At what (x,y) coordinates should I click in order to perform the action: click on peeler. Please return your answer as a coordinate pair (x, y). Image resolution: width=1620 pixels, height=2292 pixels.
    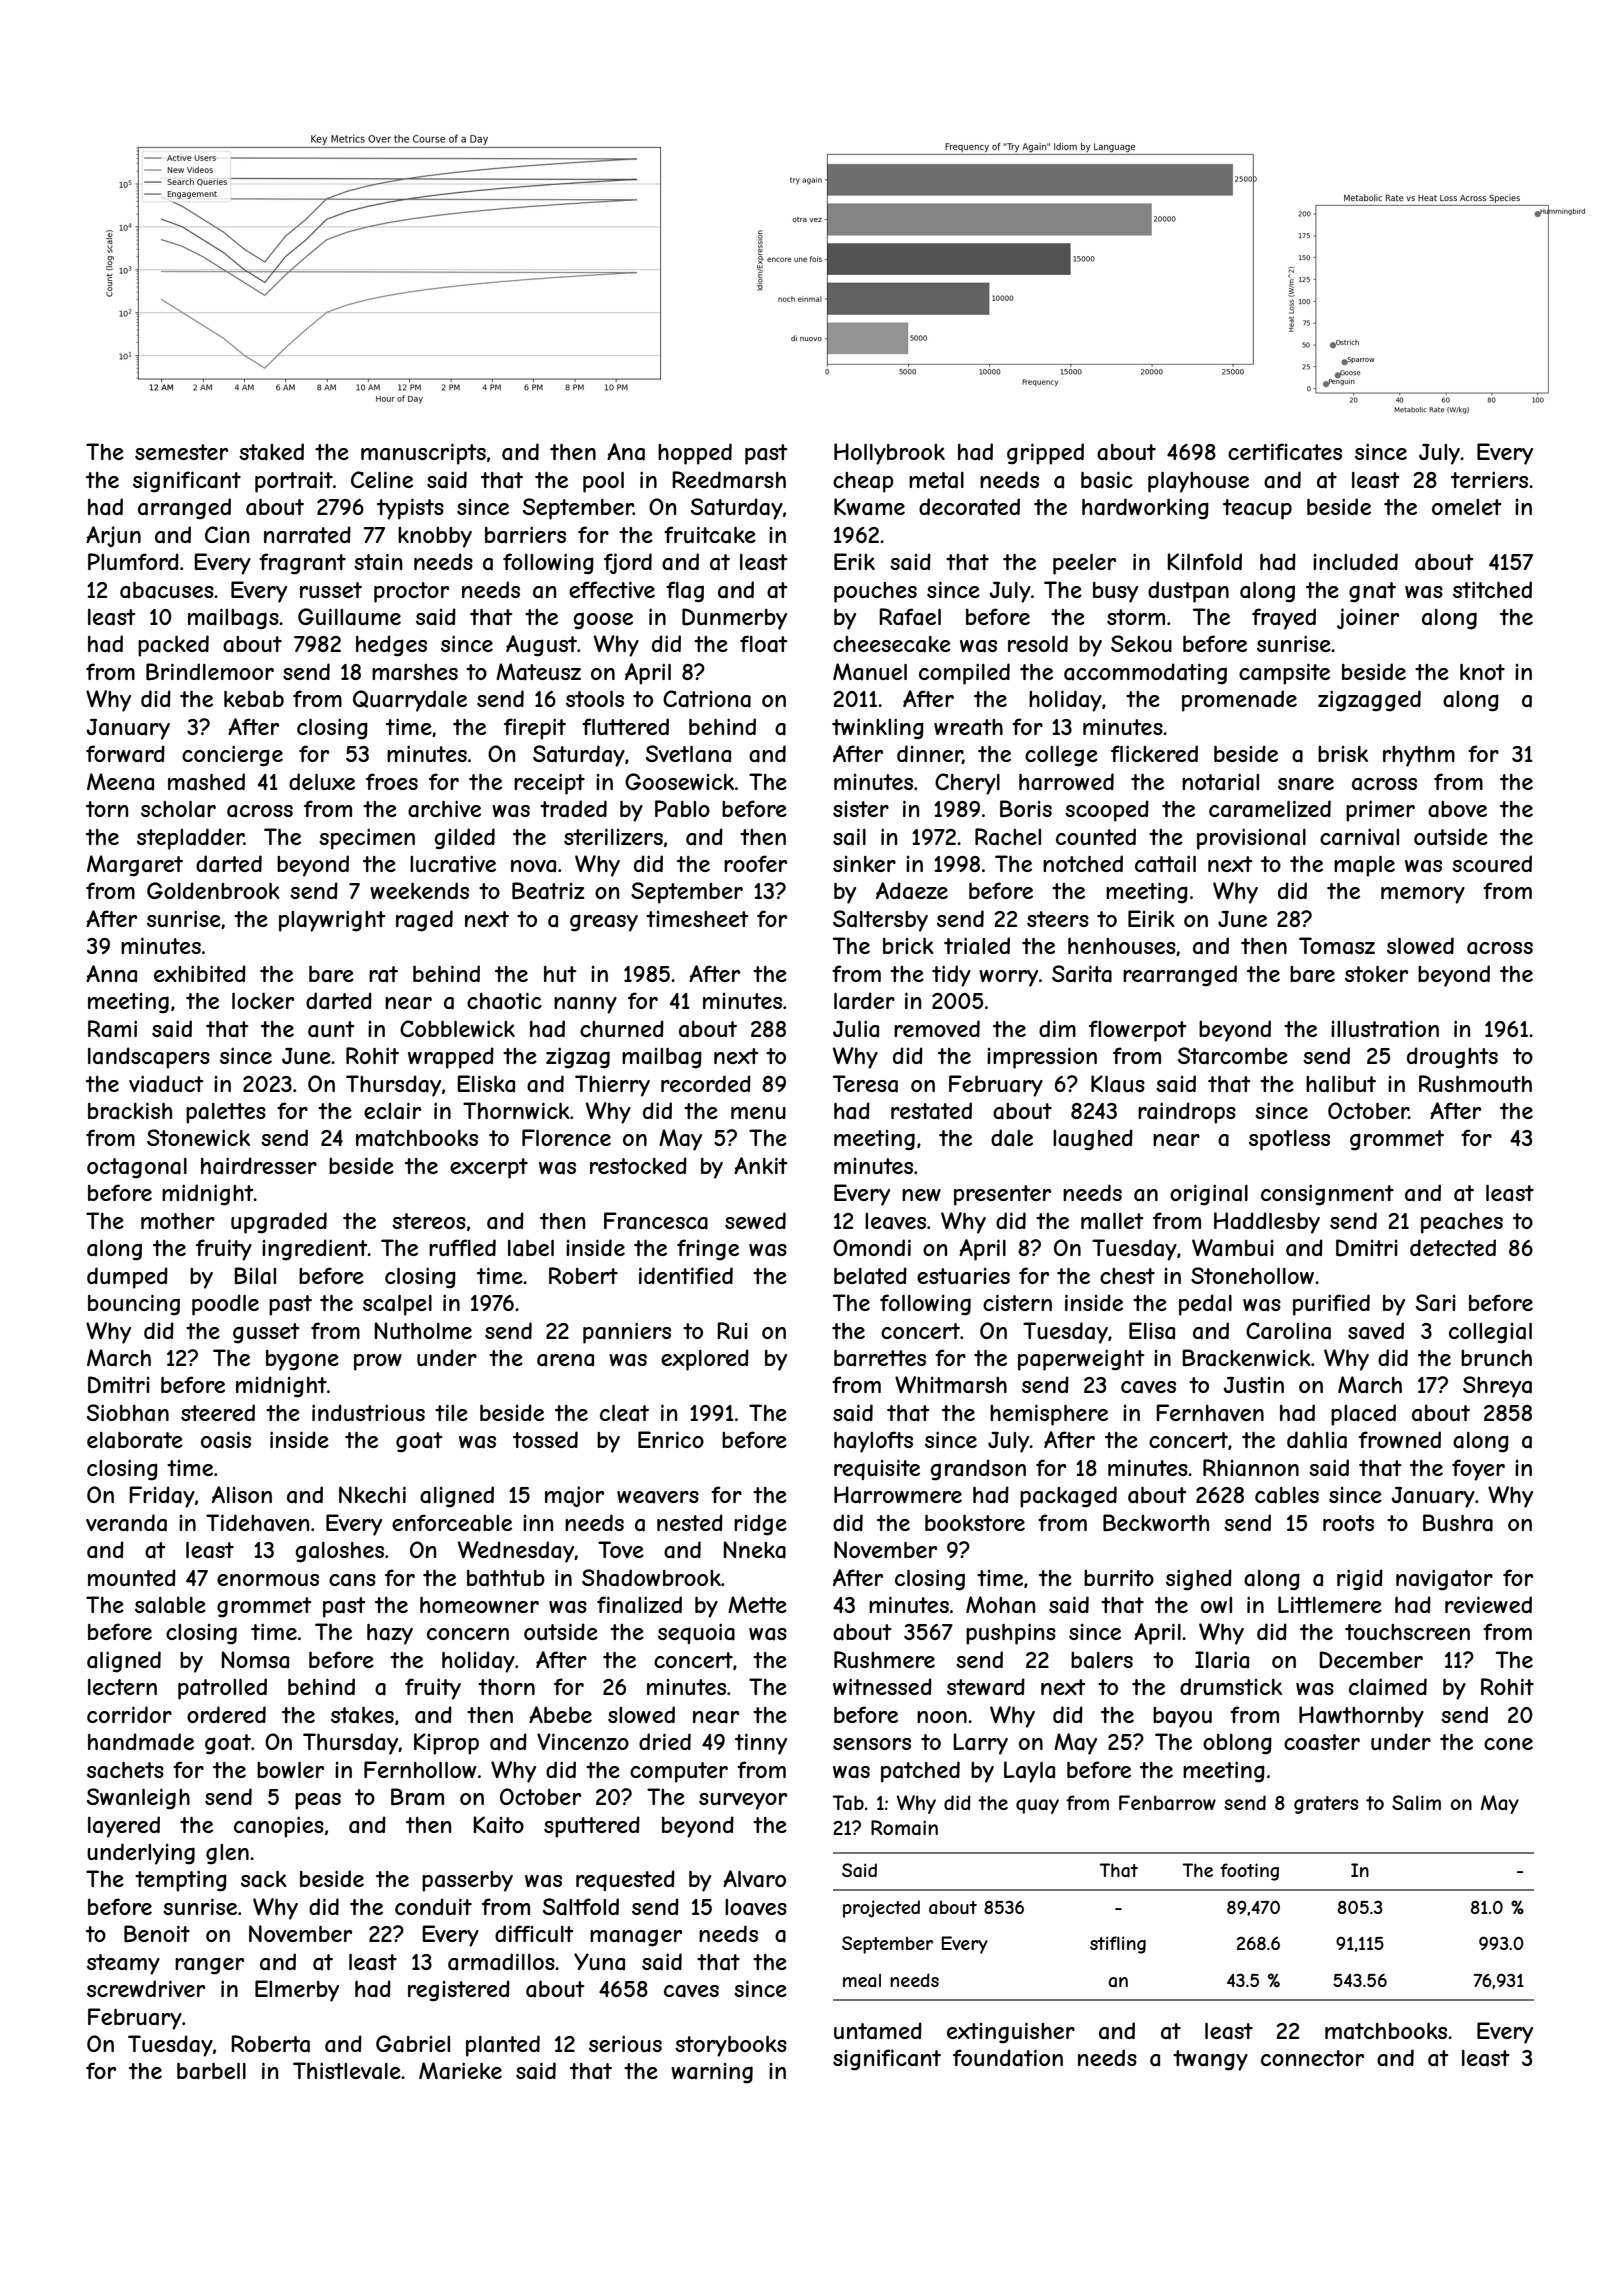
    Looking at the image, I should click on (1084, 564).
